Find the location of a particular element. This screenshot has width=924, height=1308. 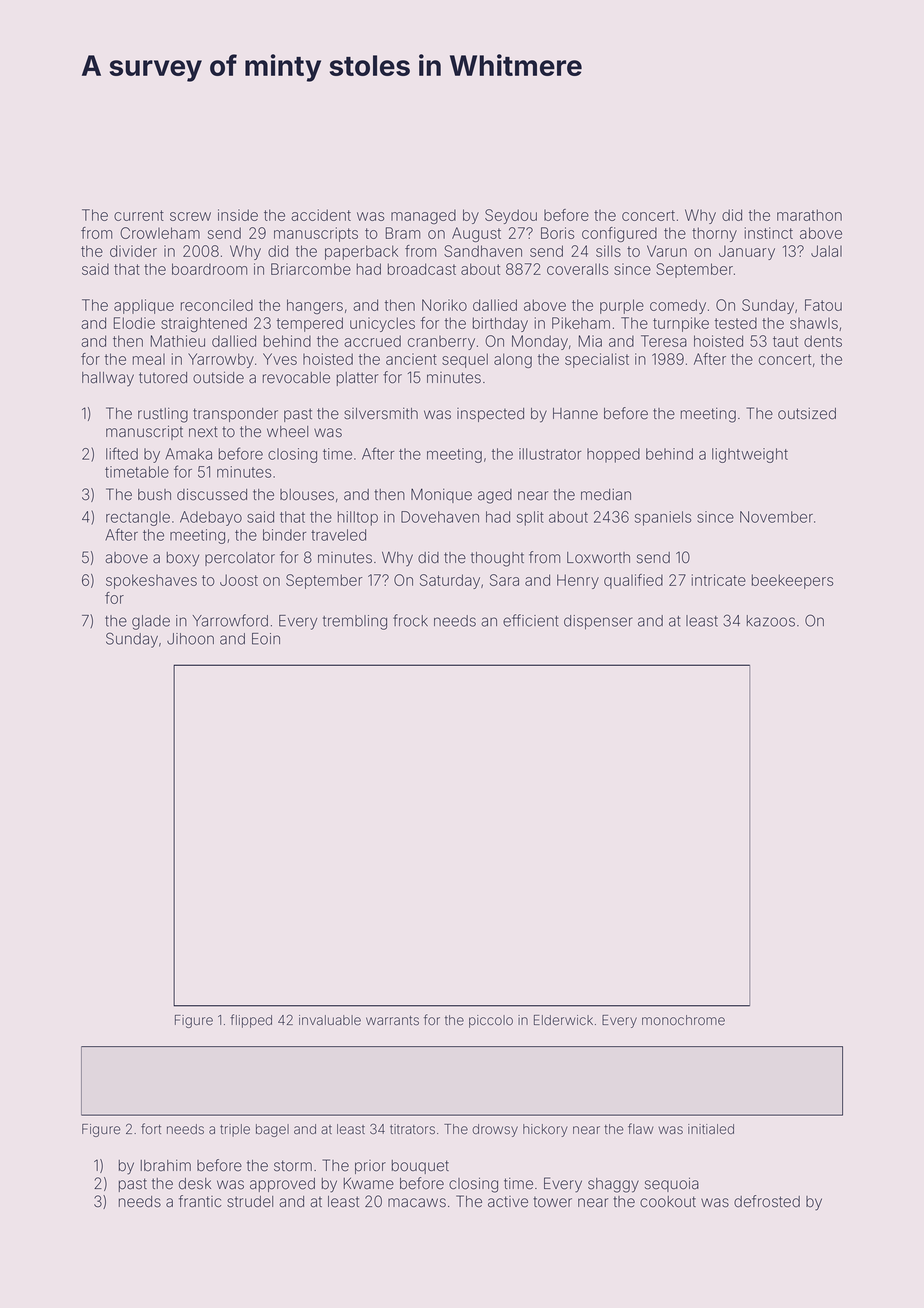

frock is located at coordinates (410, 620).
